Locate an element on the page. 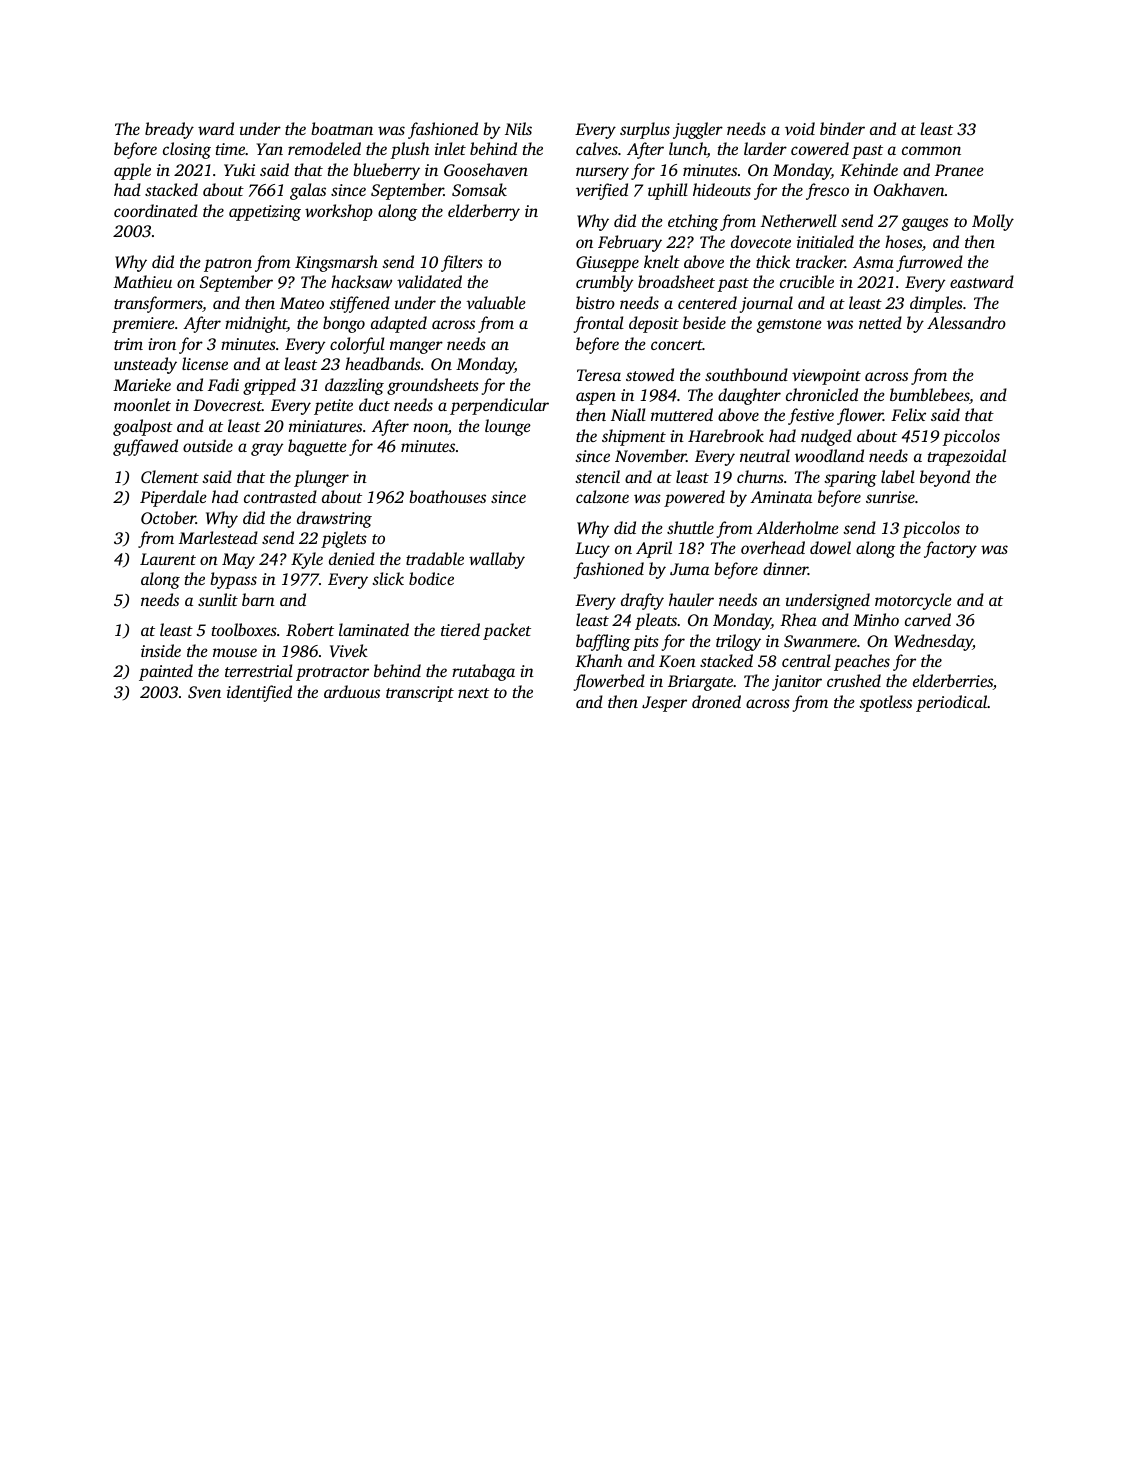 Image resolution: width=1128 pixels, height=1460 pixels. Jesper is located at coordinates (664, 704).
